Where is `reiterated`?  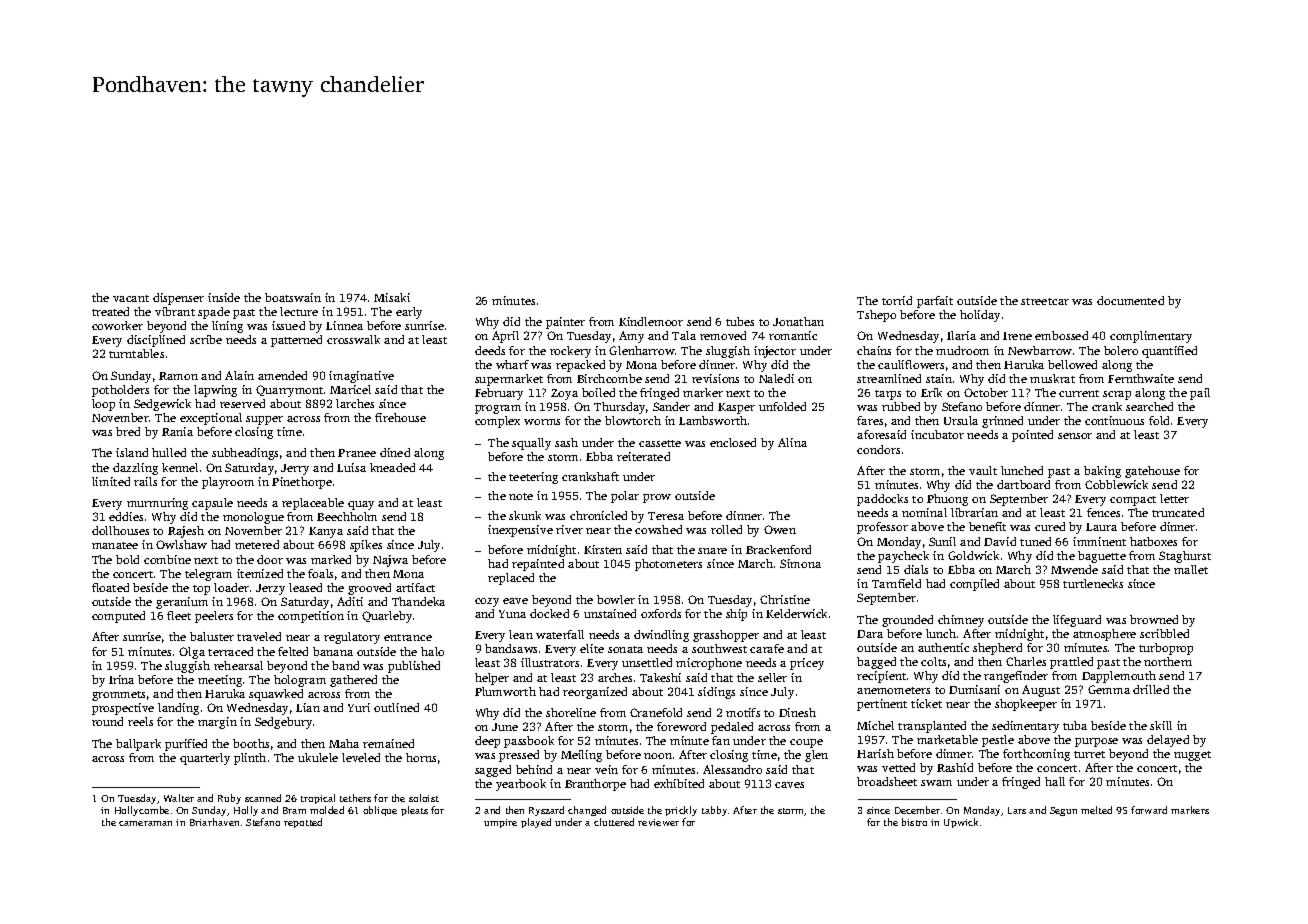
reiterated is located at coordinates (643, 456).
